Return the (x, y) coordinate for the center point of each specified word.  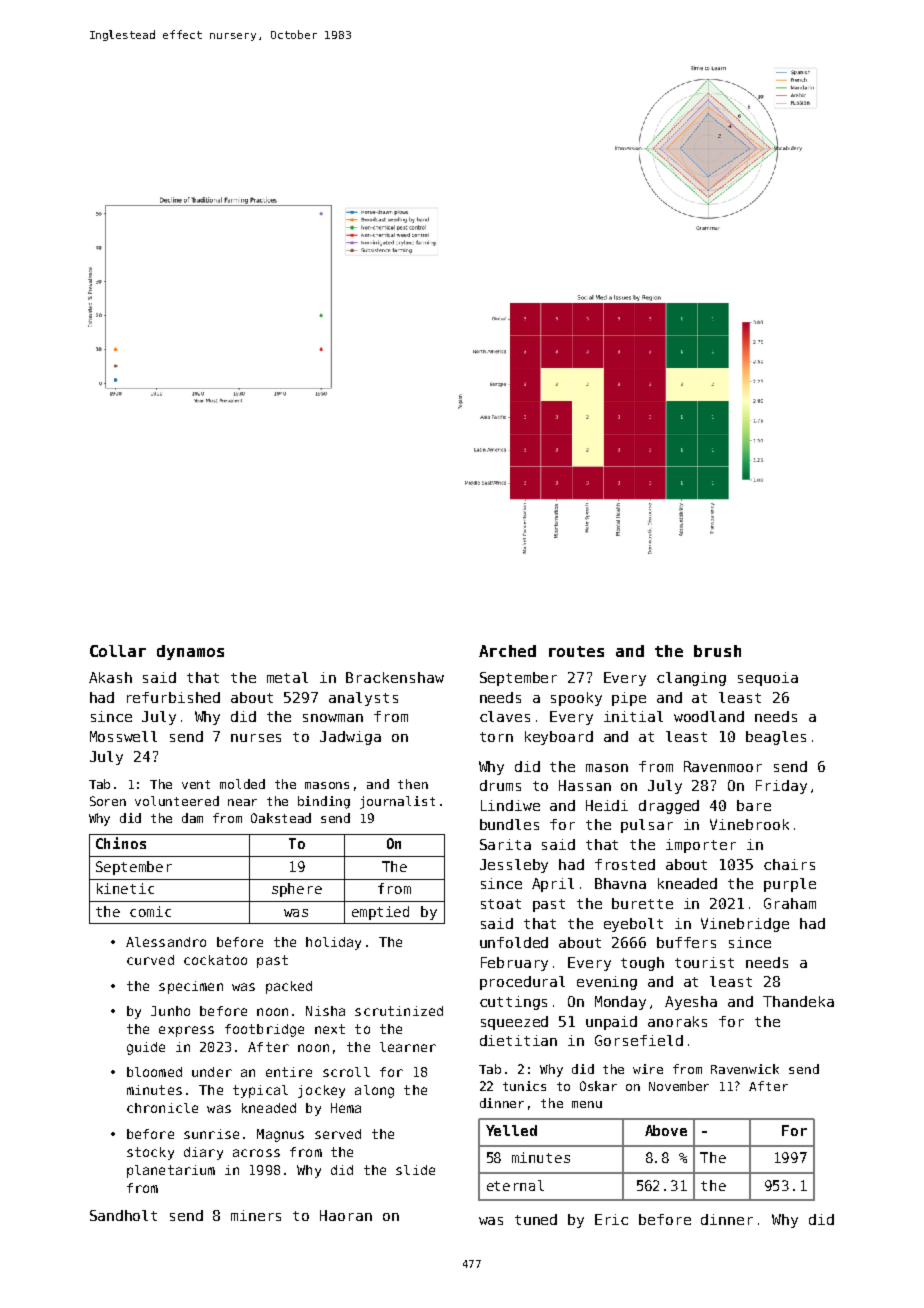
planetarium (171, 1171)
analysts (363, 699)
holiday (333, 943)
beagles (776, 738)
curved (150, 960)
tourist (704, 962)
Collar (118, 651)
